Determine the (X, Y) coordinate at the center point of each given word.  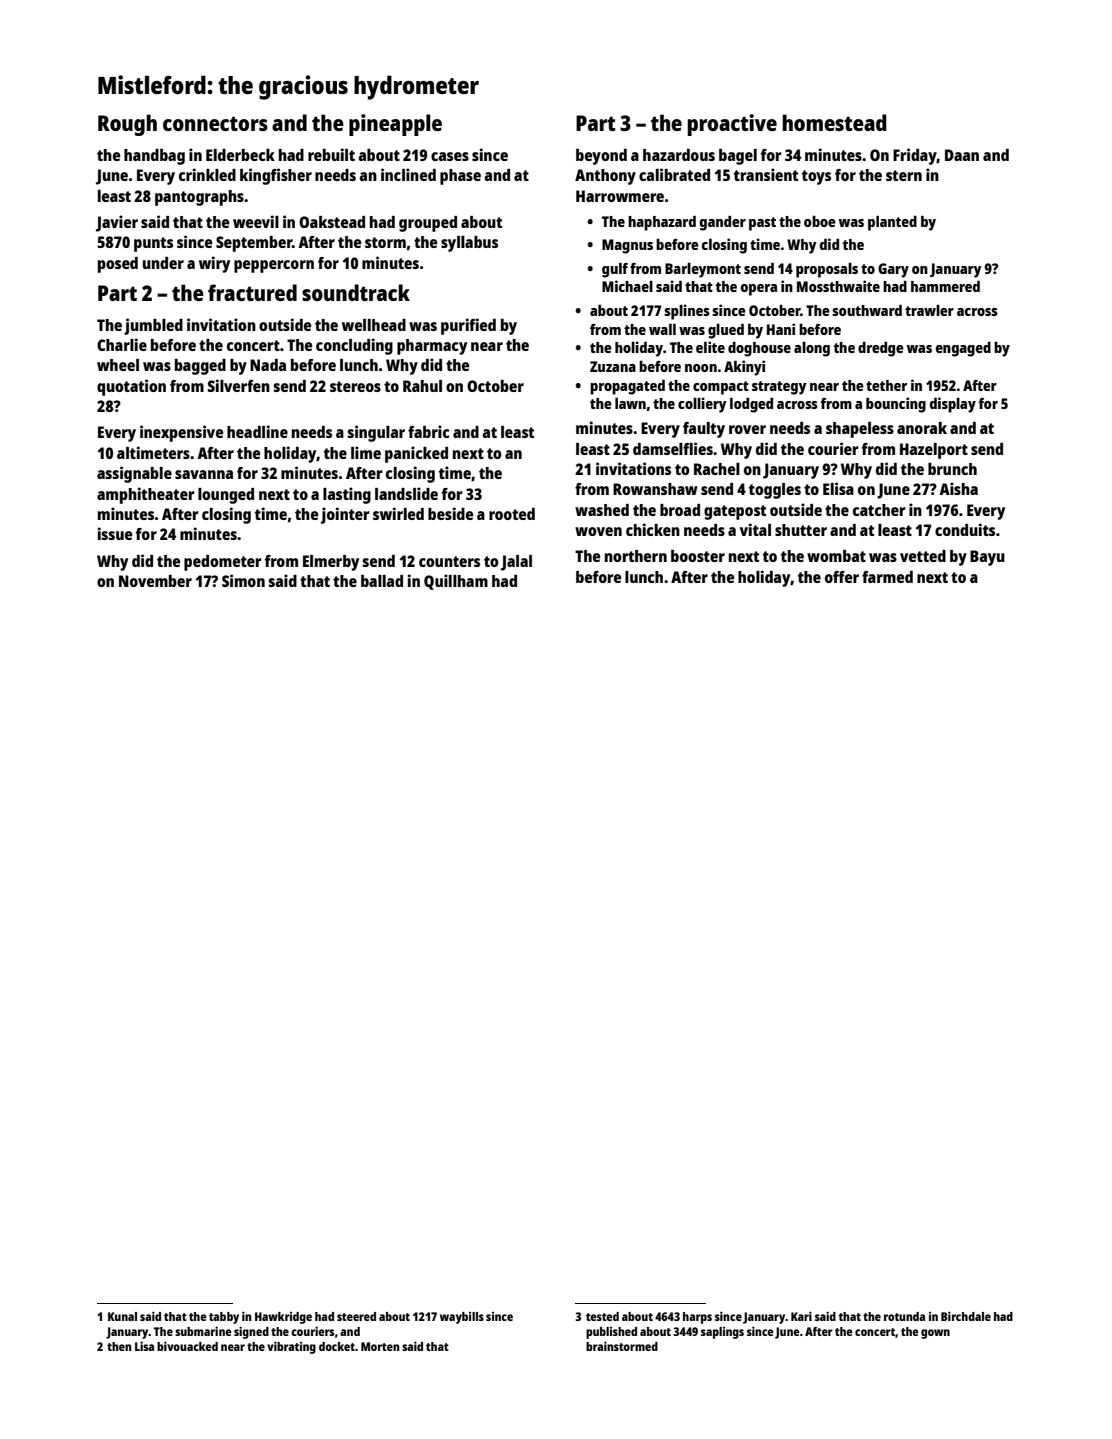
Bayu (987, 558)
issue (115, 533)
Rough (127, 125)
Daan (962, 155)
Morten (380, 1346)
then (119, 1346)
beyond (601, 157)
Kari (801, 1316)
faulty (704, 430)
